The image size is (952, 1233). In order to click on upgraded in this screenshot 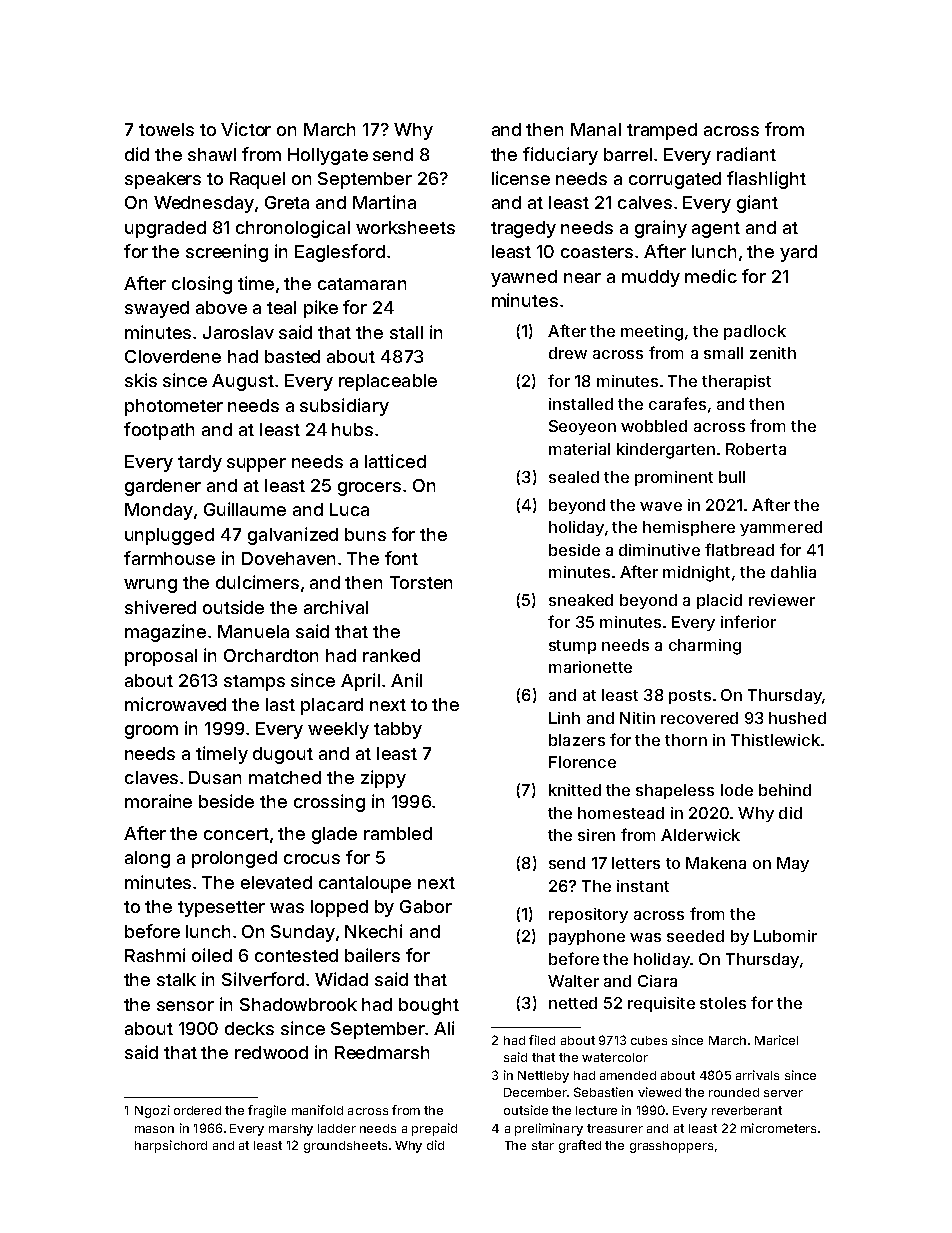, I will do `click(165, 229)`.
